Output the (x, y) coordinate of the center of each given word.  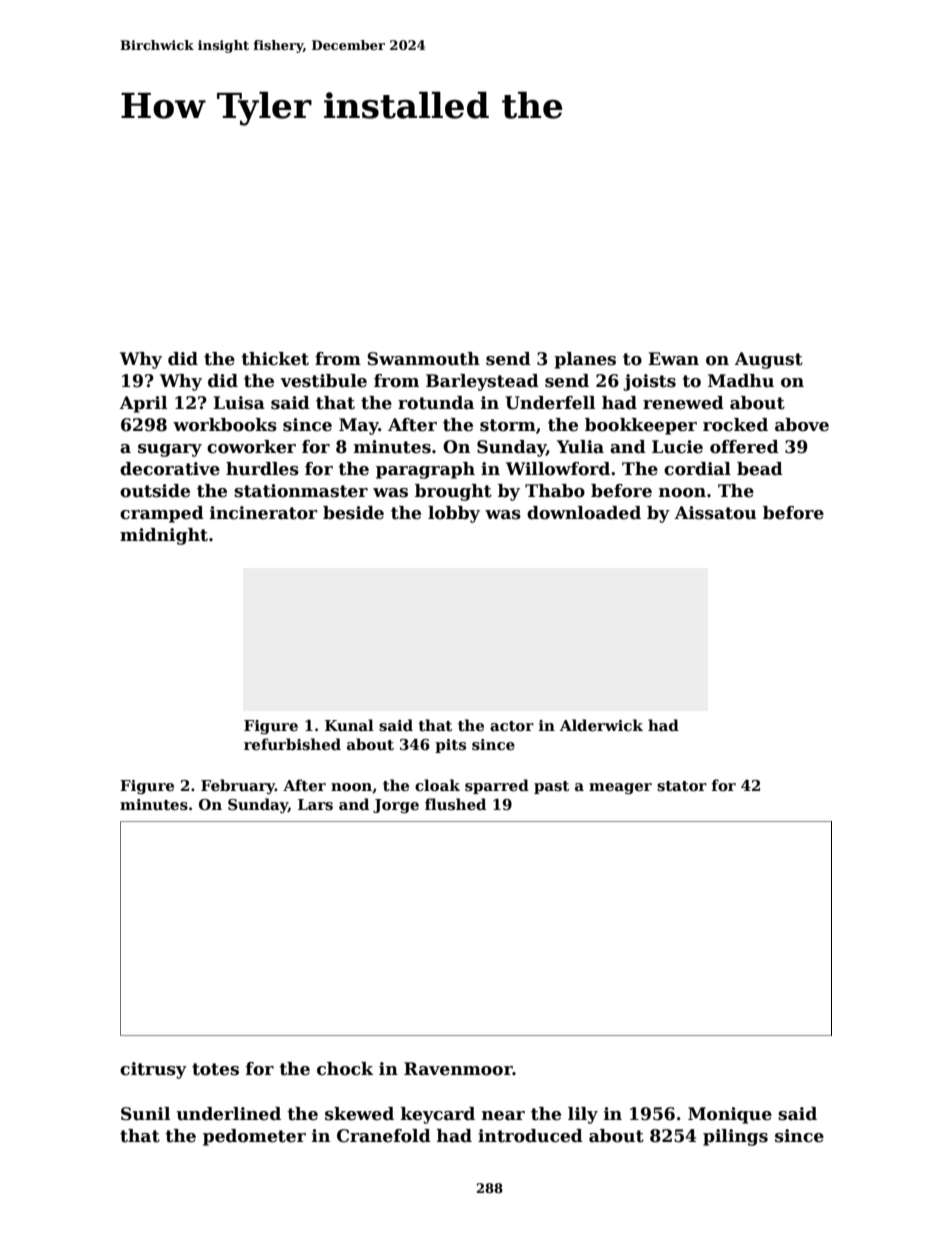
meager (620, 789)
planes (585, 360)
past (551, 787)
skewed (359, 1114)
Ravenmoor (458, 1069)
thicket (275, 359)
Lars (315, 804)
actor (512, 726)
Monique (730, 1115)
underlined (228, 1114)
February (238, 786)
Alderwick (601, 725)
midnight (164, 536)
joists (649, 382)
